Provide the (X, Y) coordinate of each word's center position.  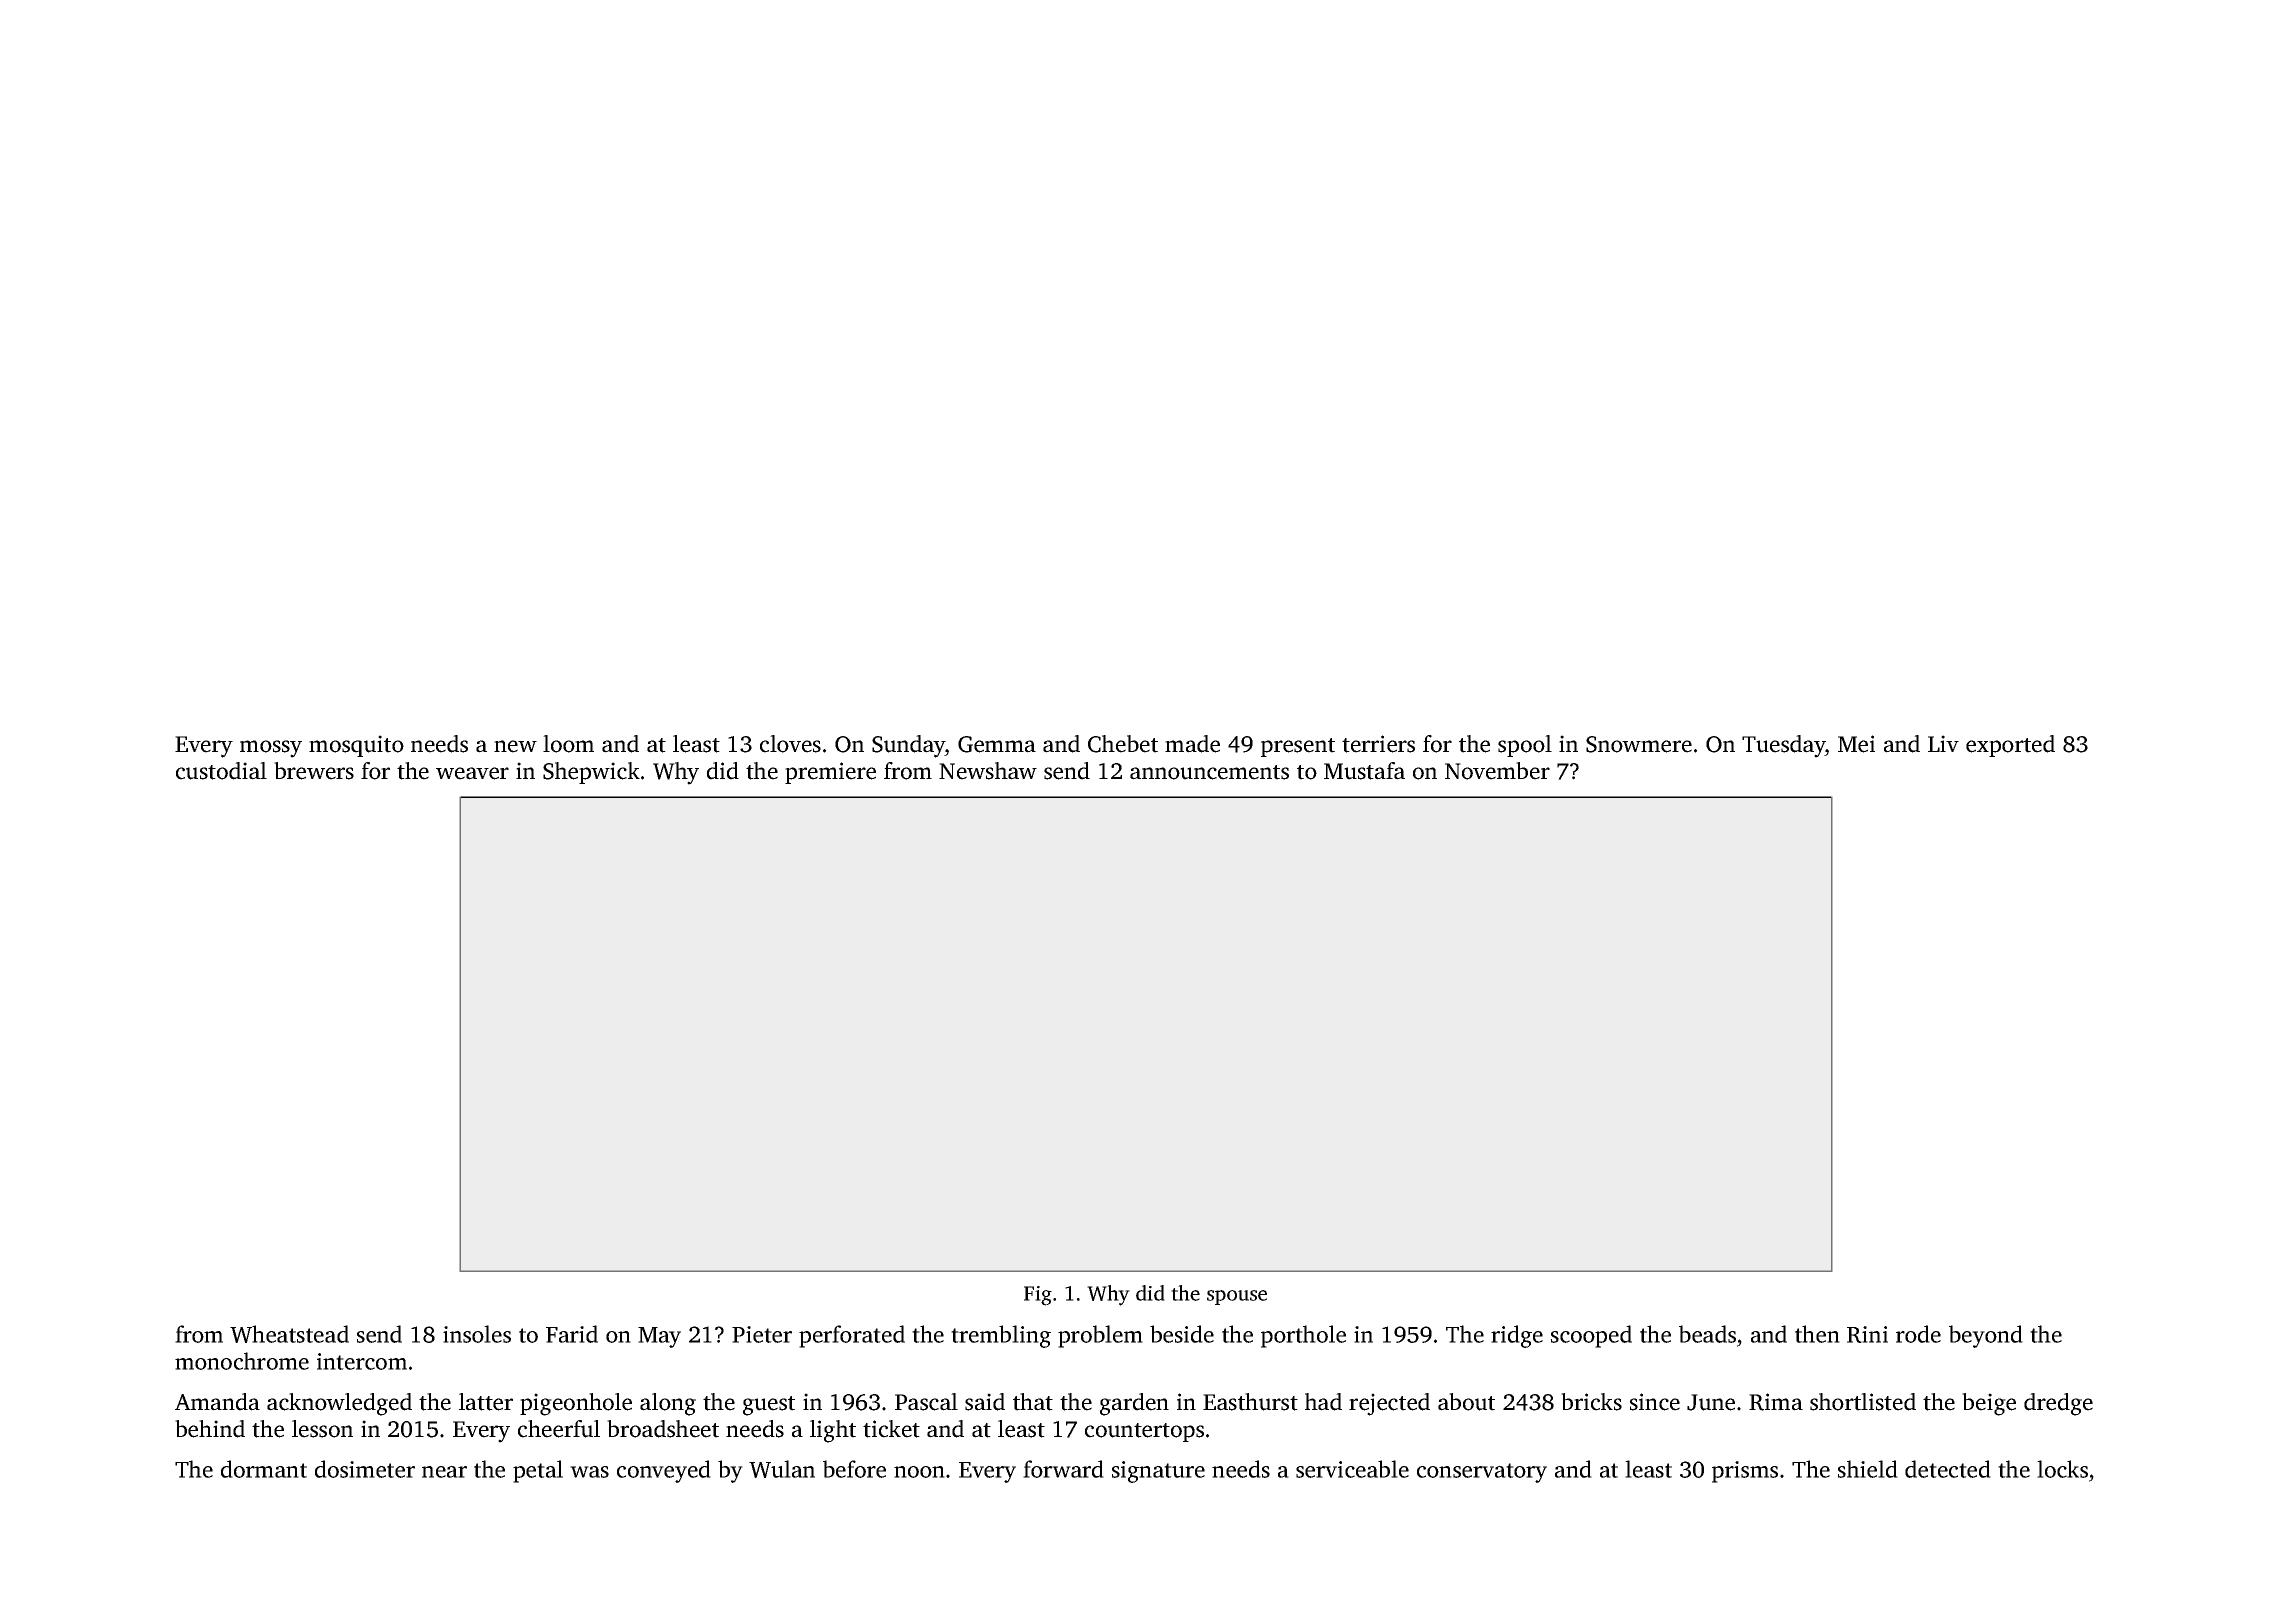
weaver (472, 773)
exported (2010, 746)
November (1497, 771)
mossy (271, 749)
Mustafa (1364, 771)
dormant (264, 1469)
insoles (477, 1334)
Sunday (909, 746)
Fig (1038, 1296)
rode (1918, 1334)
